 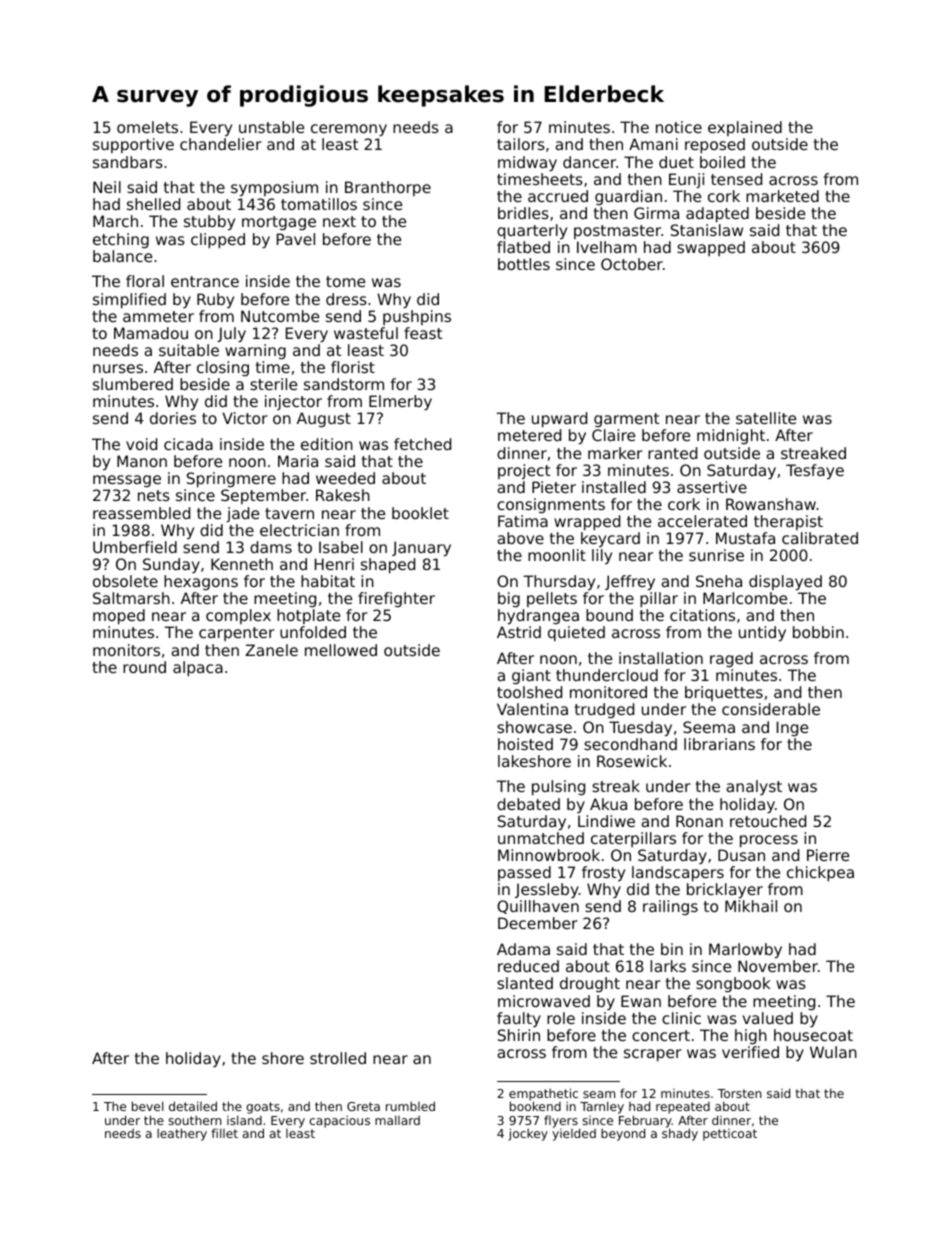 I want to click on strolled, so click(x=338, y=1058).
